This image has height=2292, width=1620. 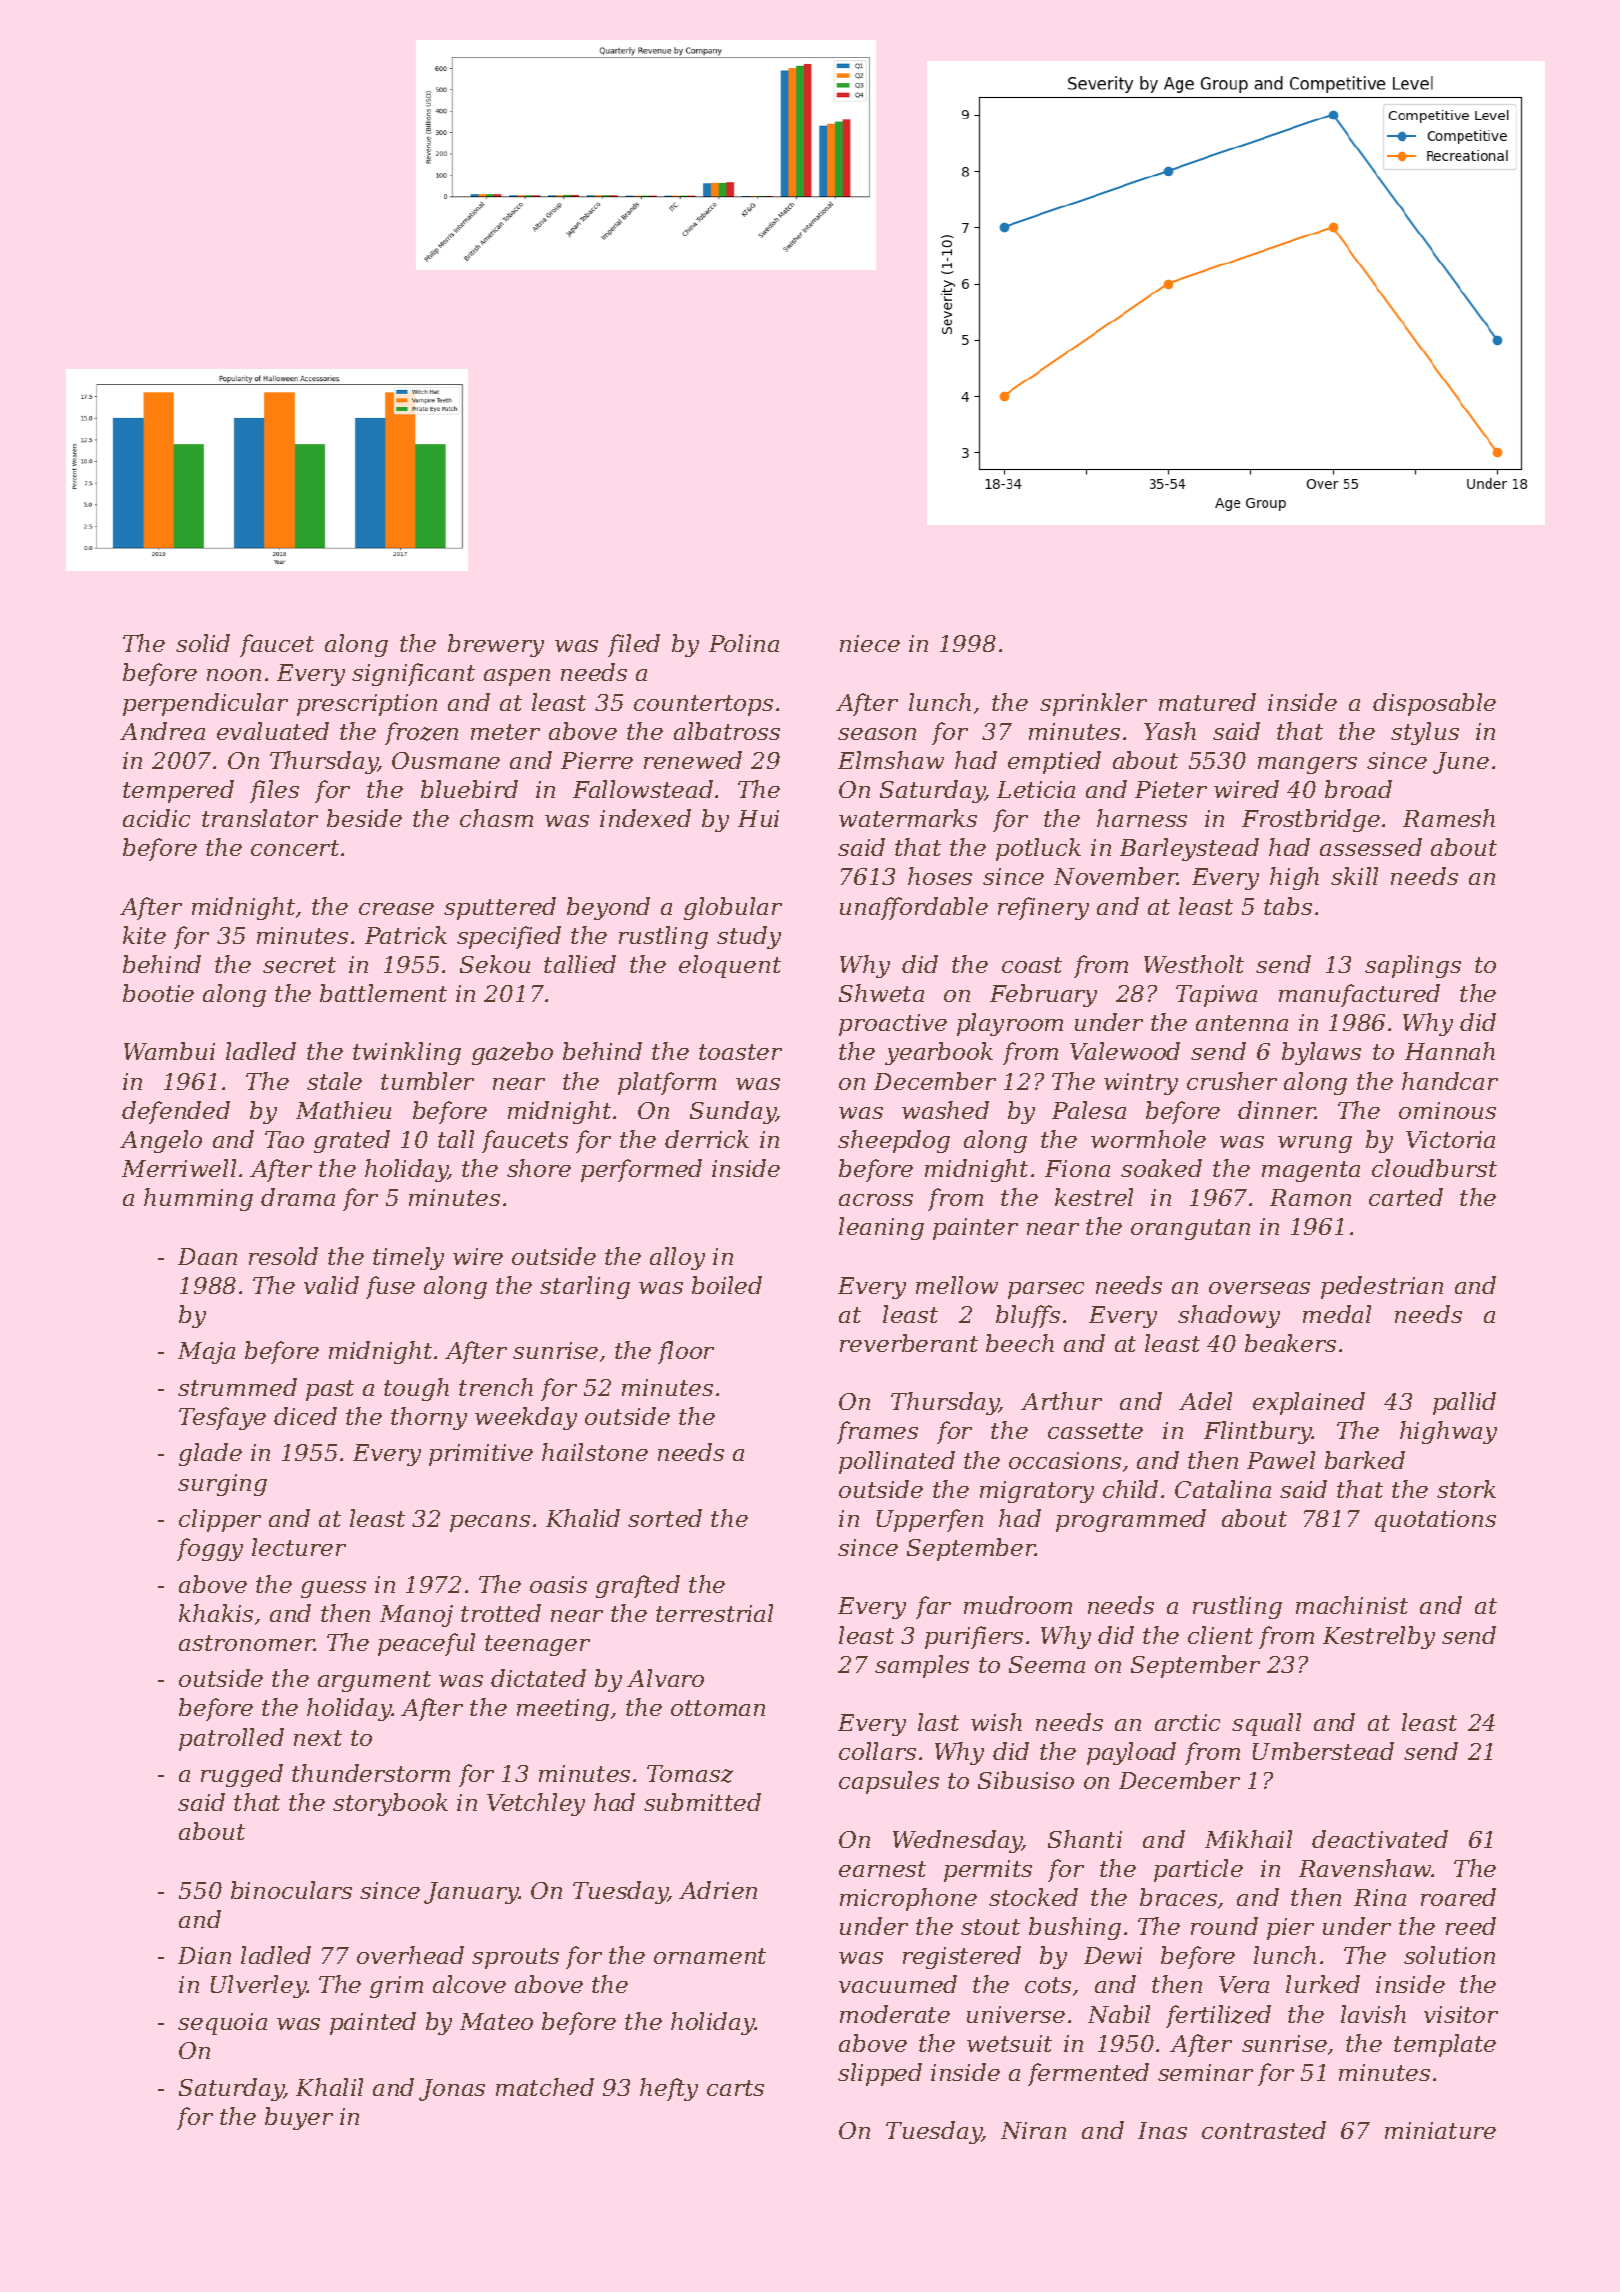 I want to click on Niran, so click(x=1033, y=2130).
